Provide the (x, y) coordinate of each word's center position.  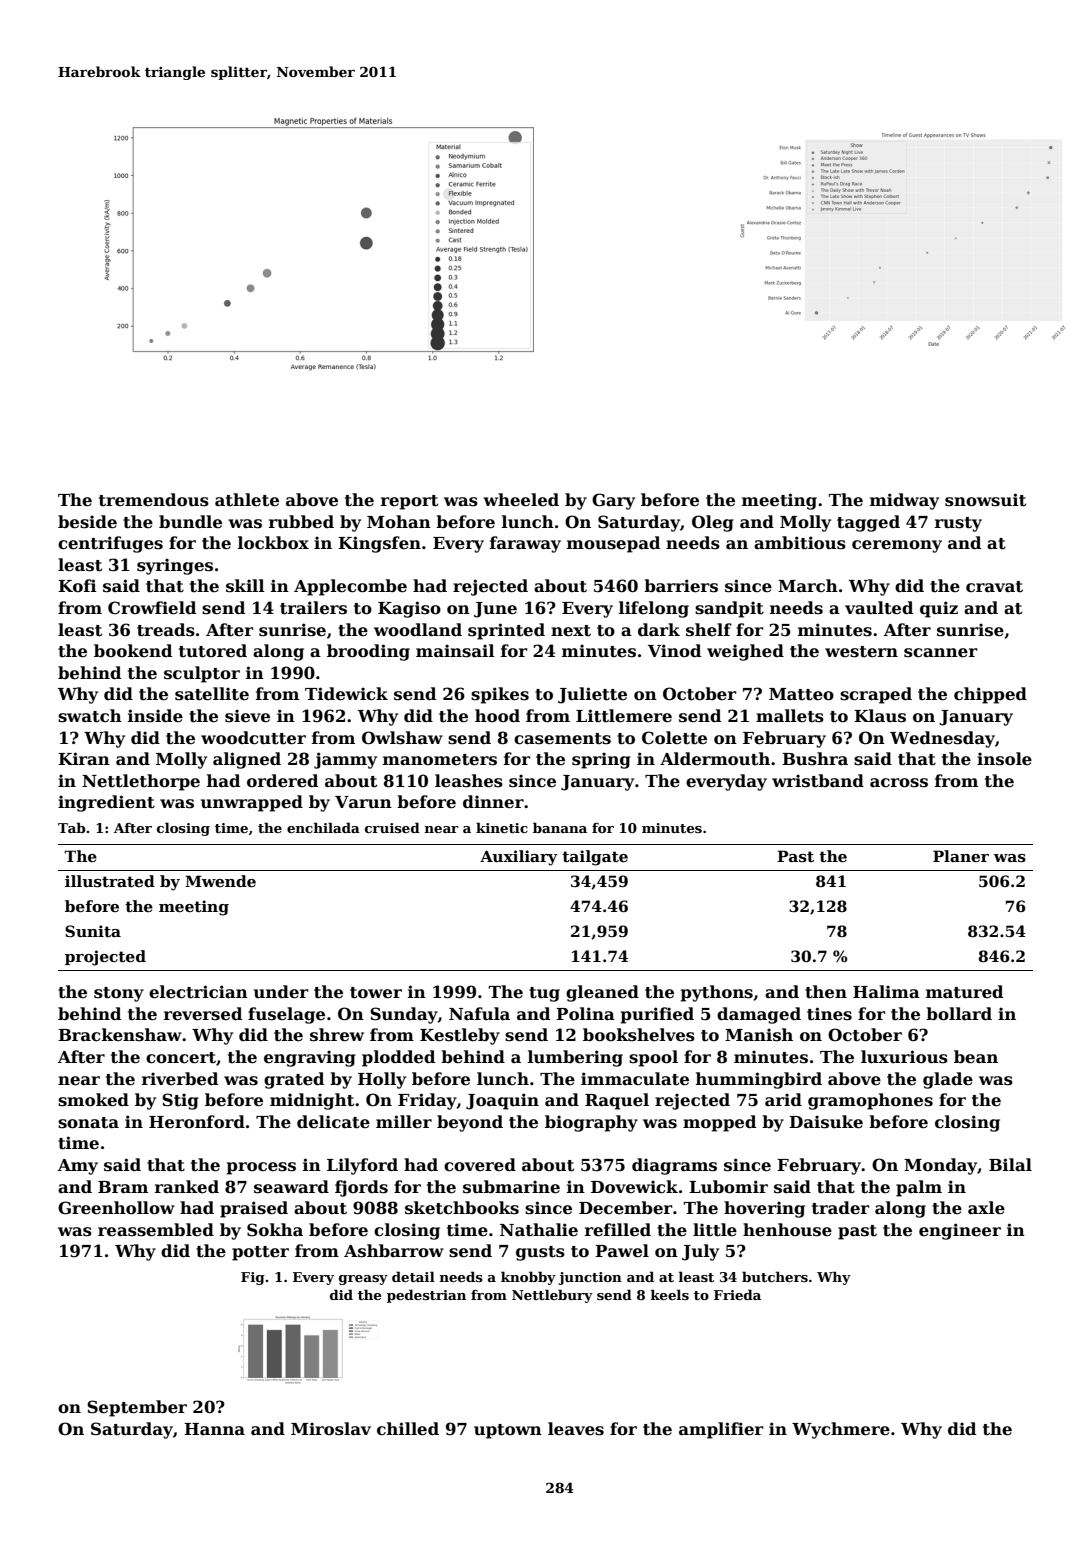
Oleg (713, 523)
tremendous (154, 500)
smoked (93, 1100)
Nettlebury (552, 1296)
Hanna (214, 1429)
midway (904, 501)
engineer (960, 1231)
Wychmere (841, 1430)
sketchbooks (462, 1208)
